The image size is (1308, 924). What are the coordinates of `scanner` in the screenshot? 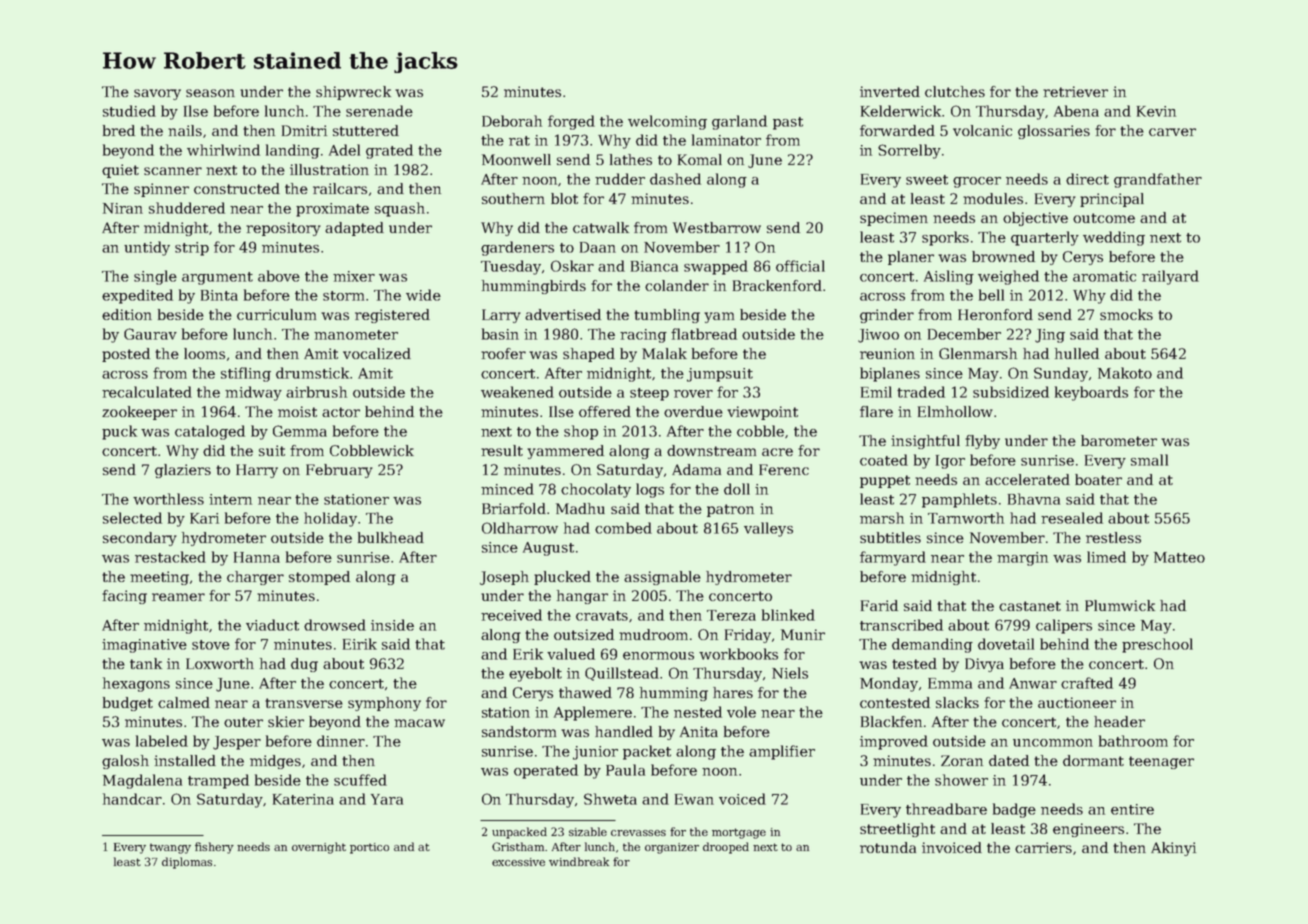 It's located at (173, 171).
